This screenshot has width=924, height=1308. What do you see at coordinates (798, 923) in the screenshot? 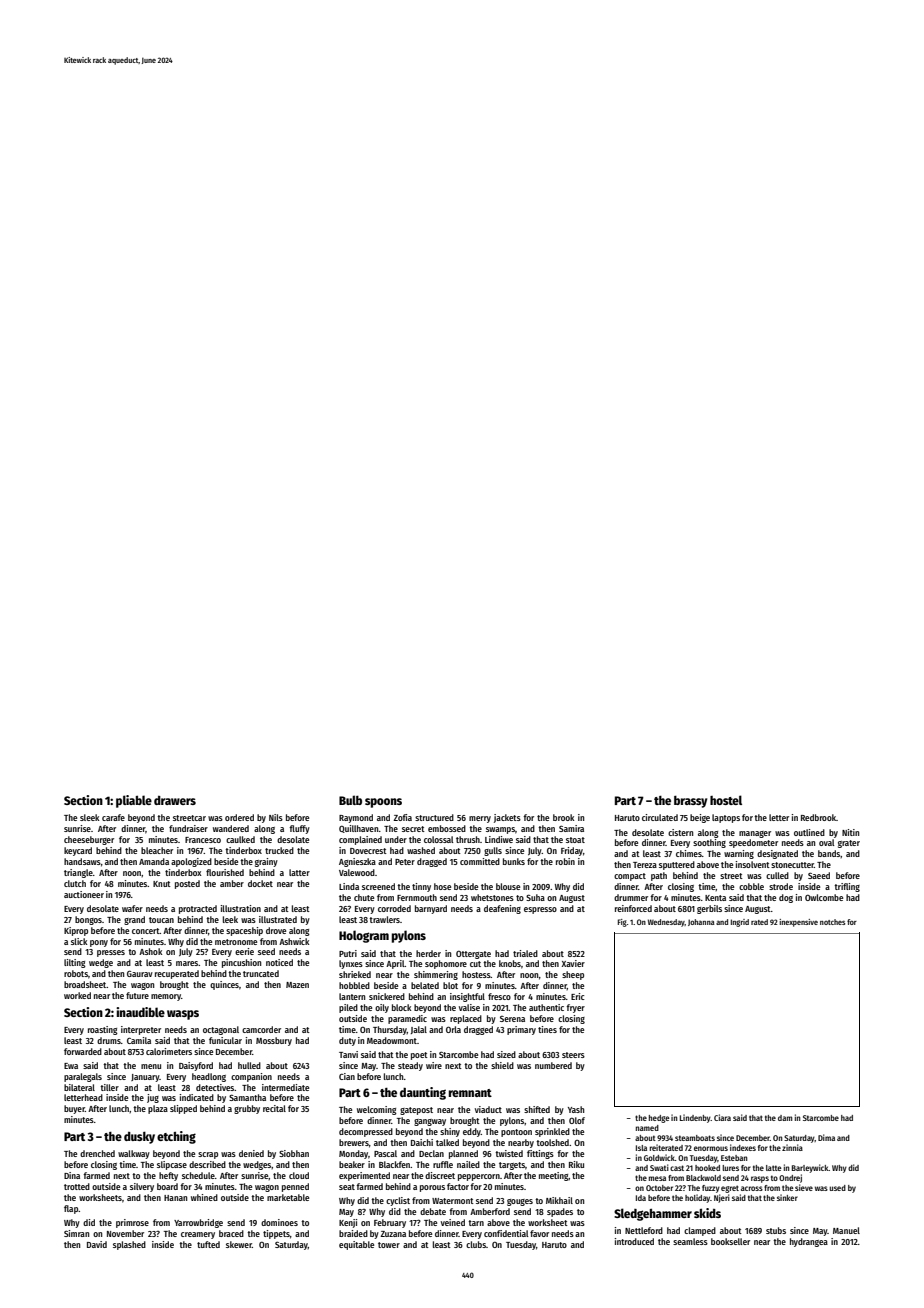
I see `inexpensive` at bounding box center [798, 923].
